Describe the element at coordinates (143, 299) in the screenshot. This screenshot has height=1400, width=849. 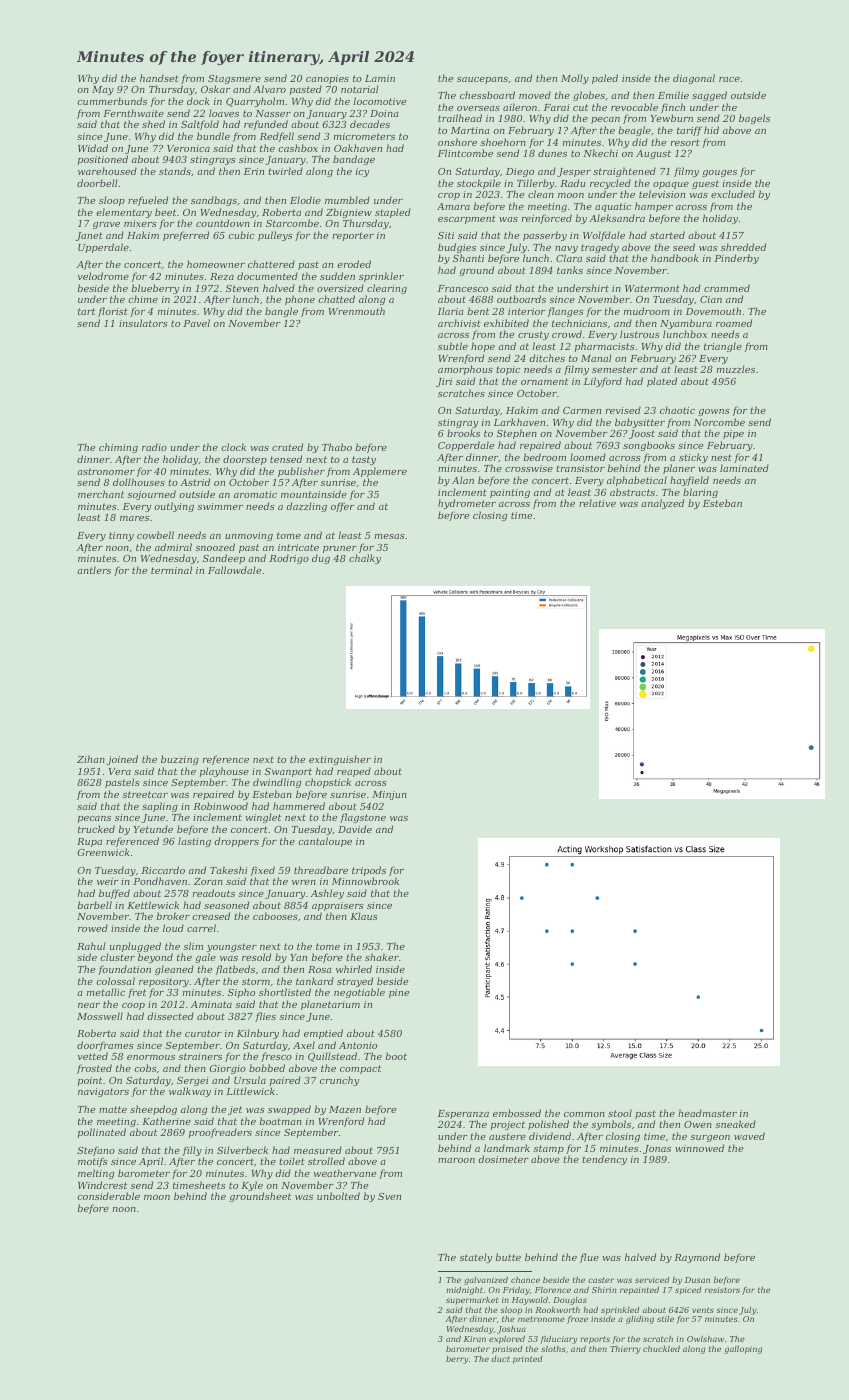
I see `chime` at that location.
